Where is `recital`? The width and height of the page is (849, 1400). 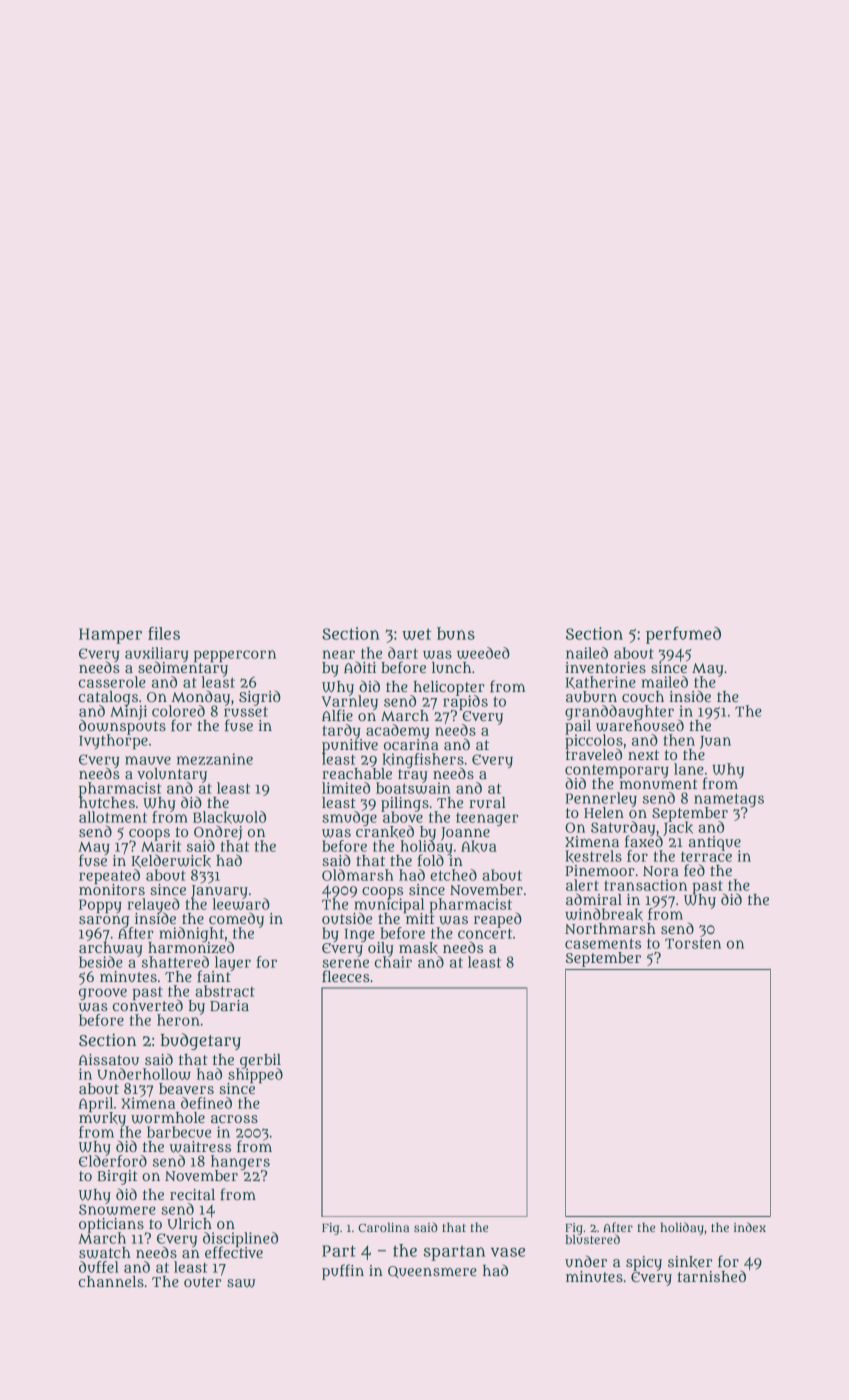 recital is located at coordinates (192, 1194).
